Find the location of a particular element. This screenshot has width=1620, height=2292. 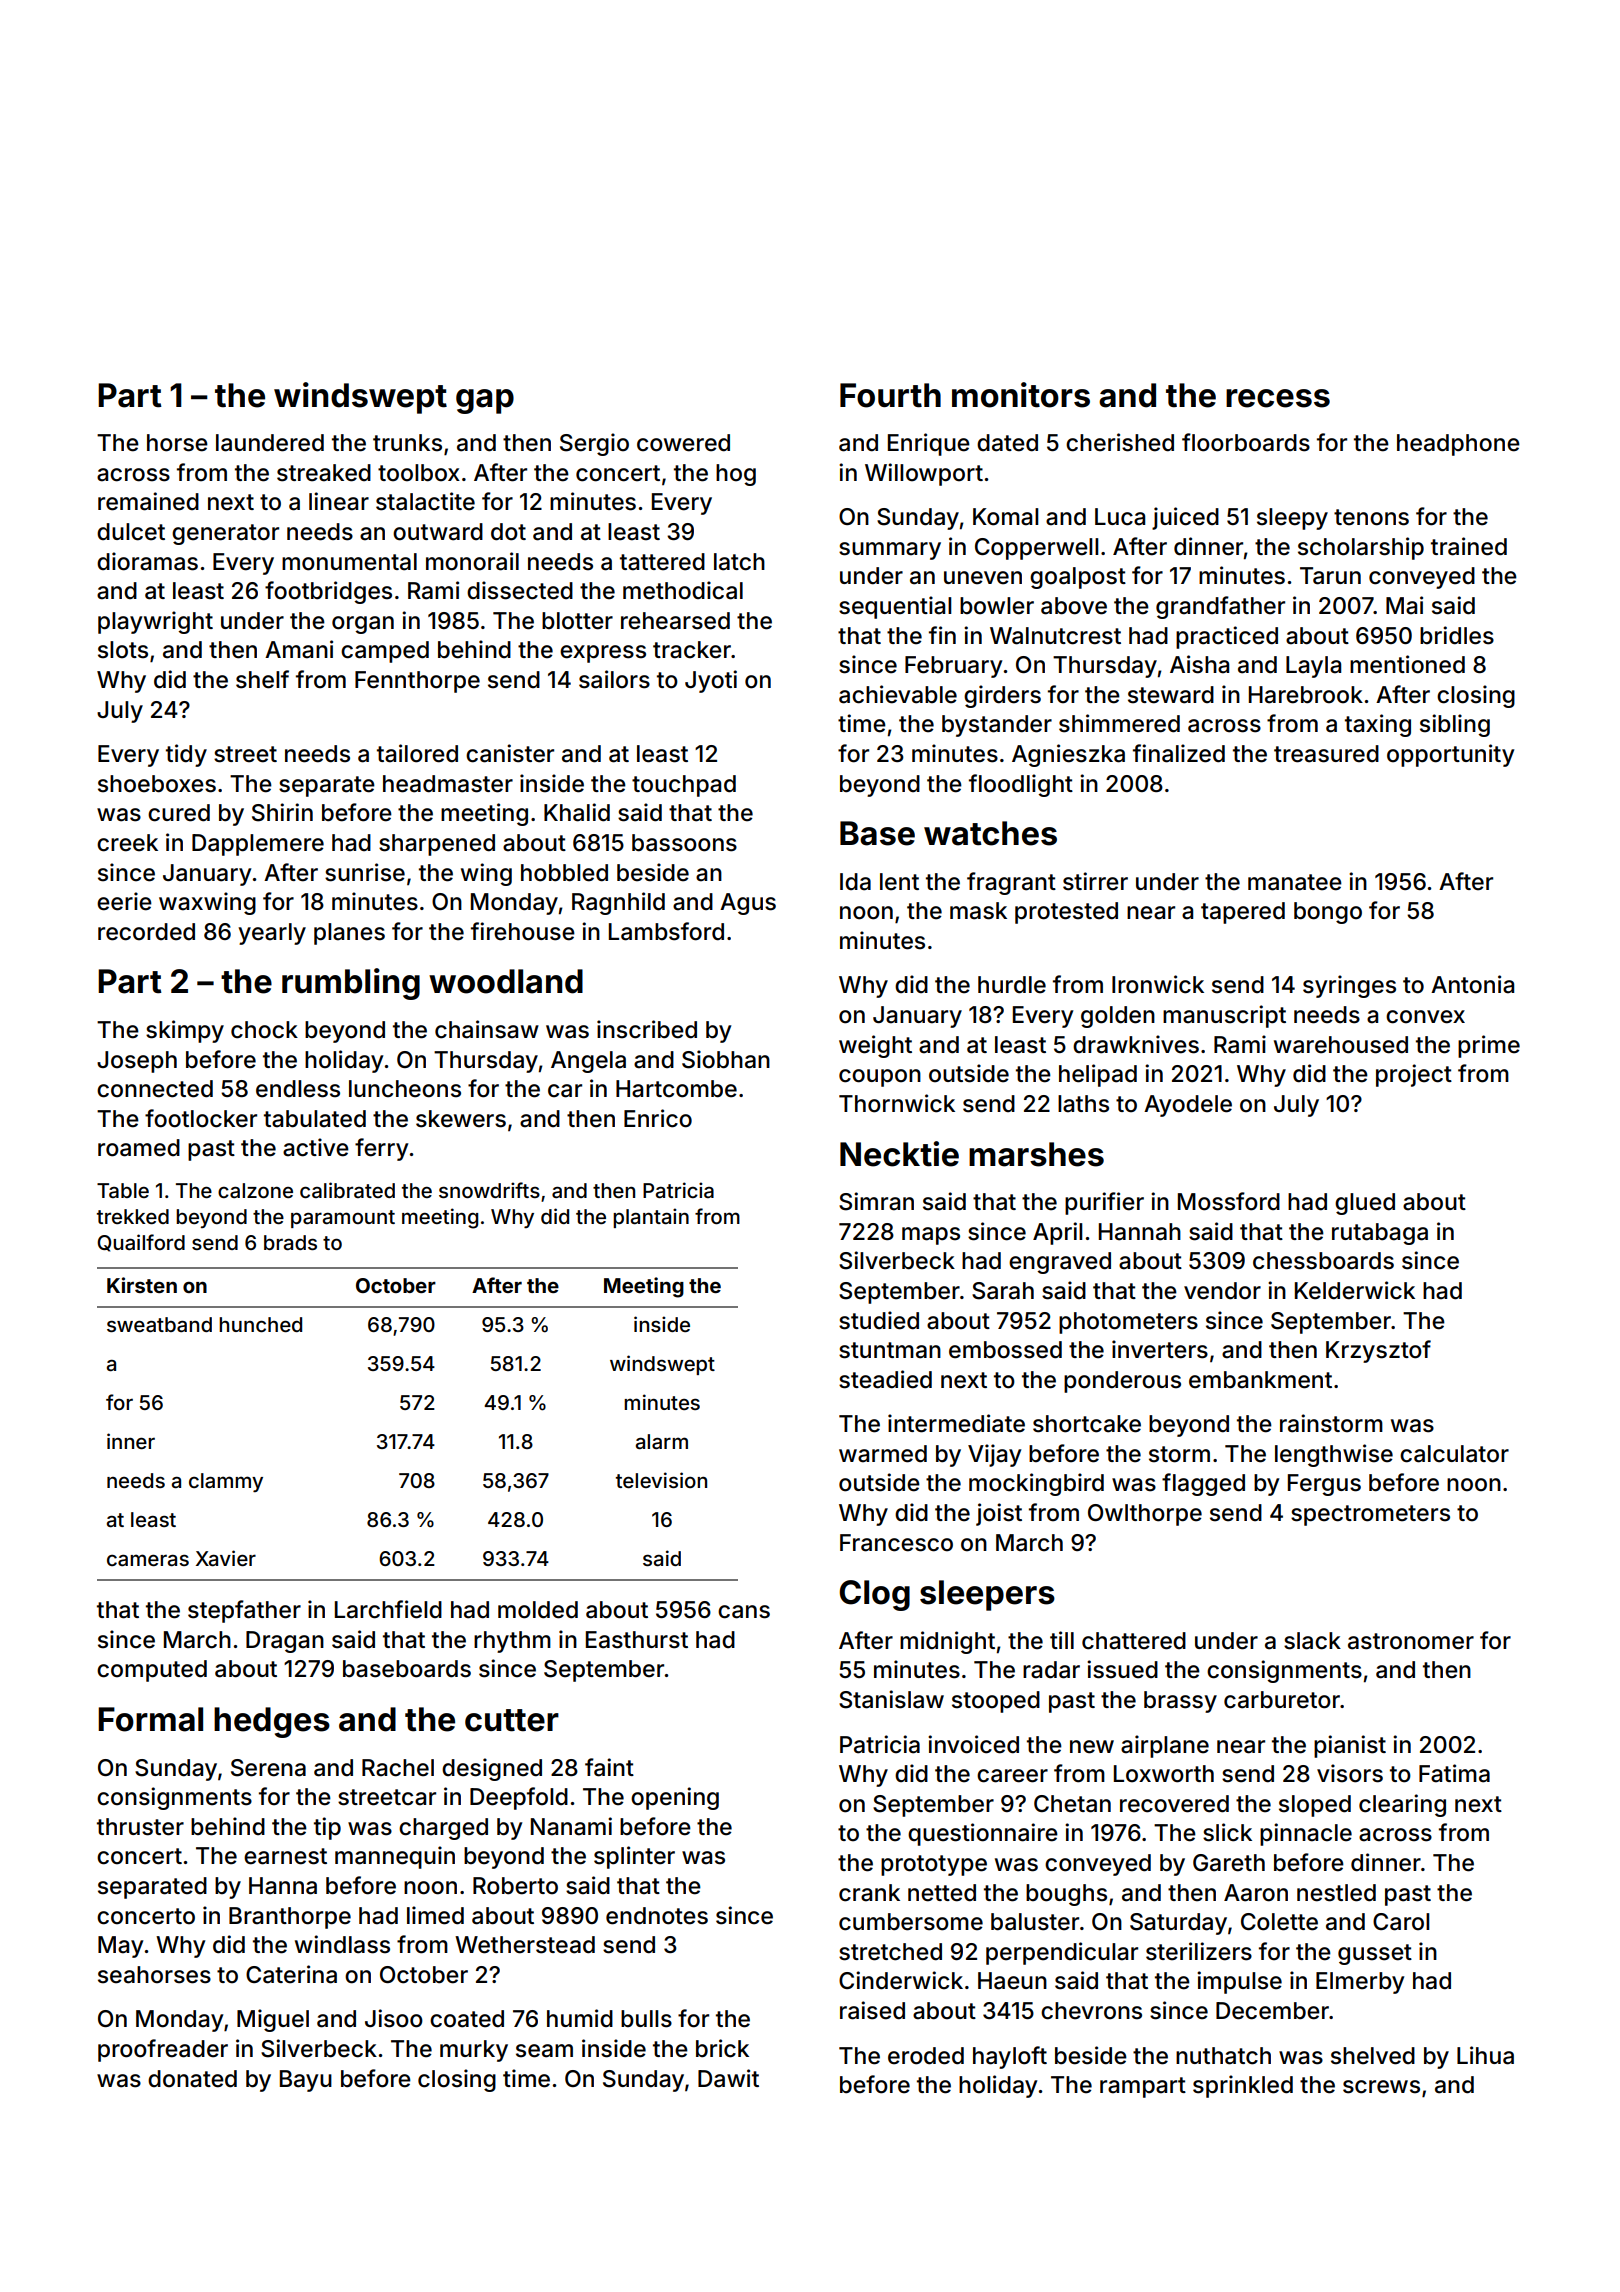

Branthorpe is located at coordinates (290, 1918).
